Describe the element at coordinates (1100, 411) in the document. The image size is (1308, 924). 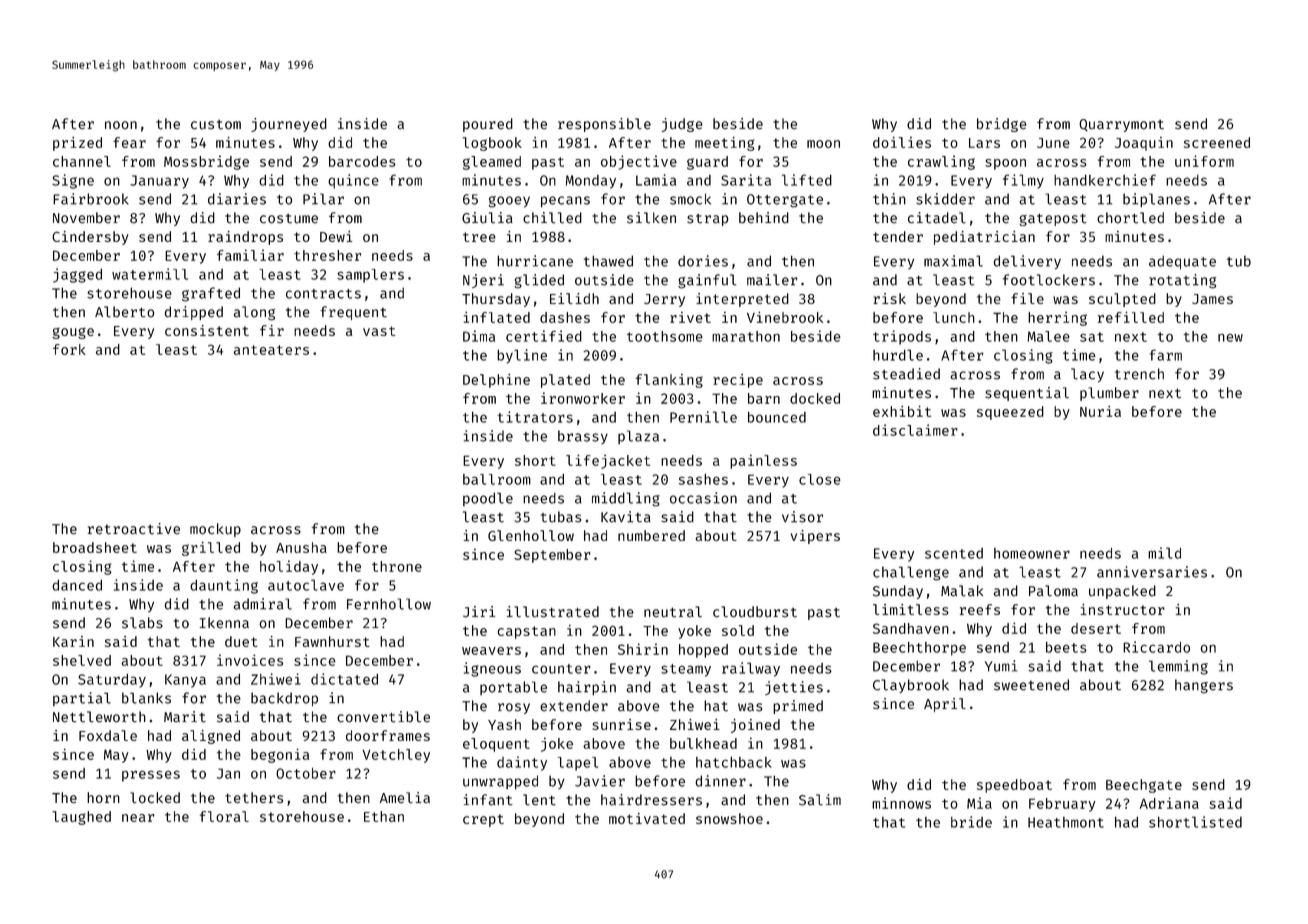
I see `Nuria` at that location.
